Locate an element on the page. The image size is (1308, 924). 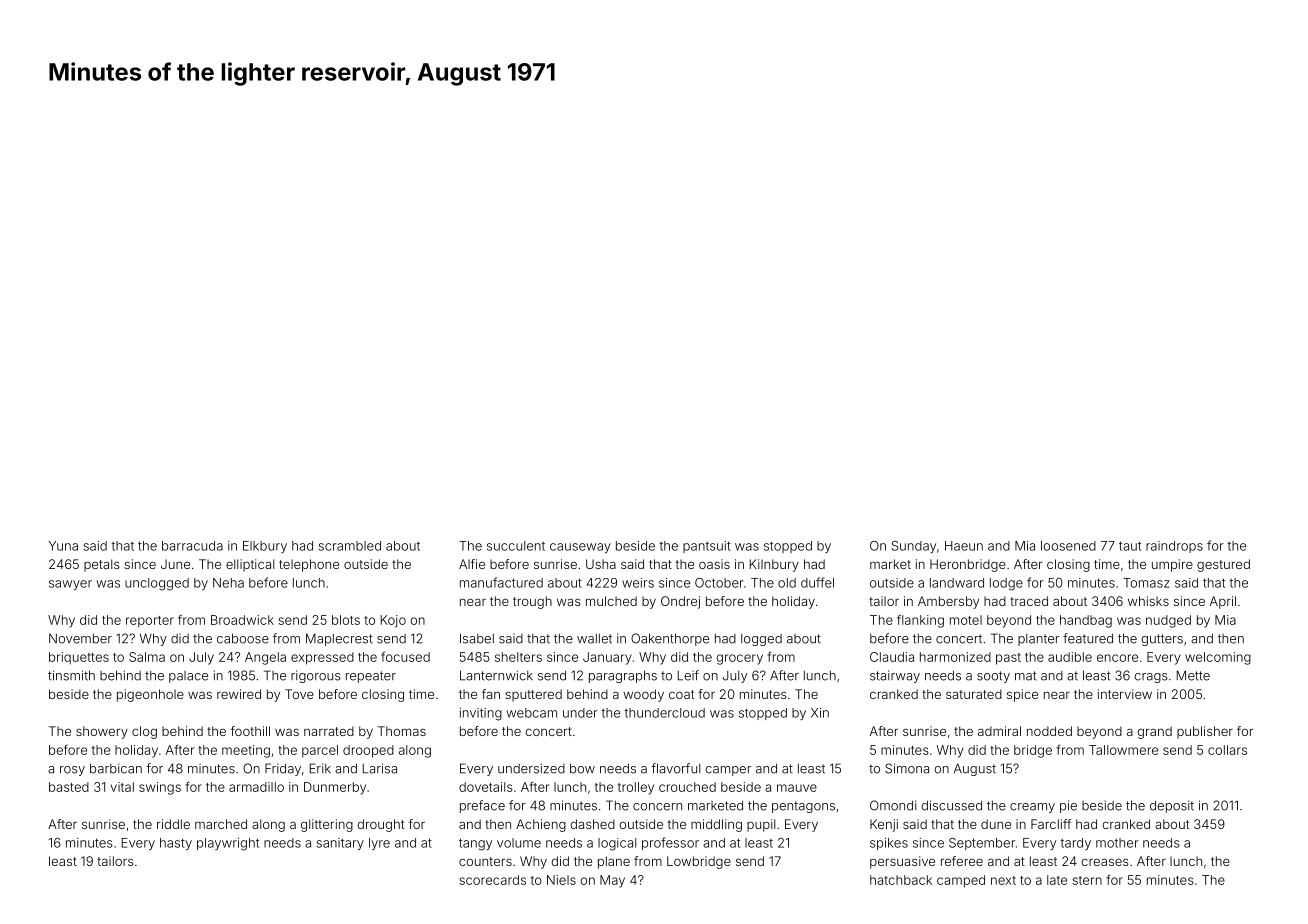
riddle is located at coordinates (173, 824).
